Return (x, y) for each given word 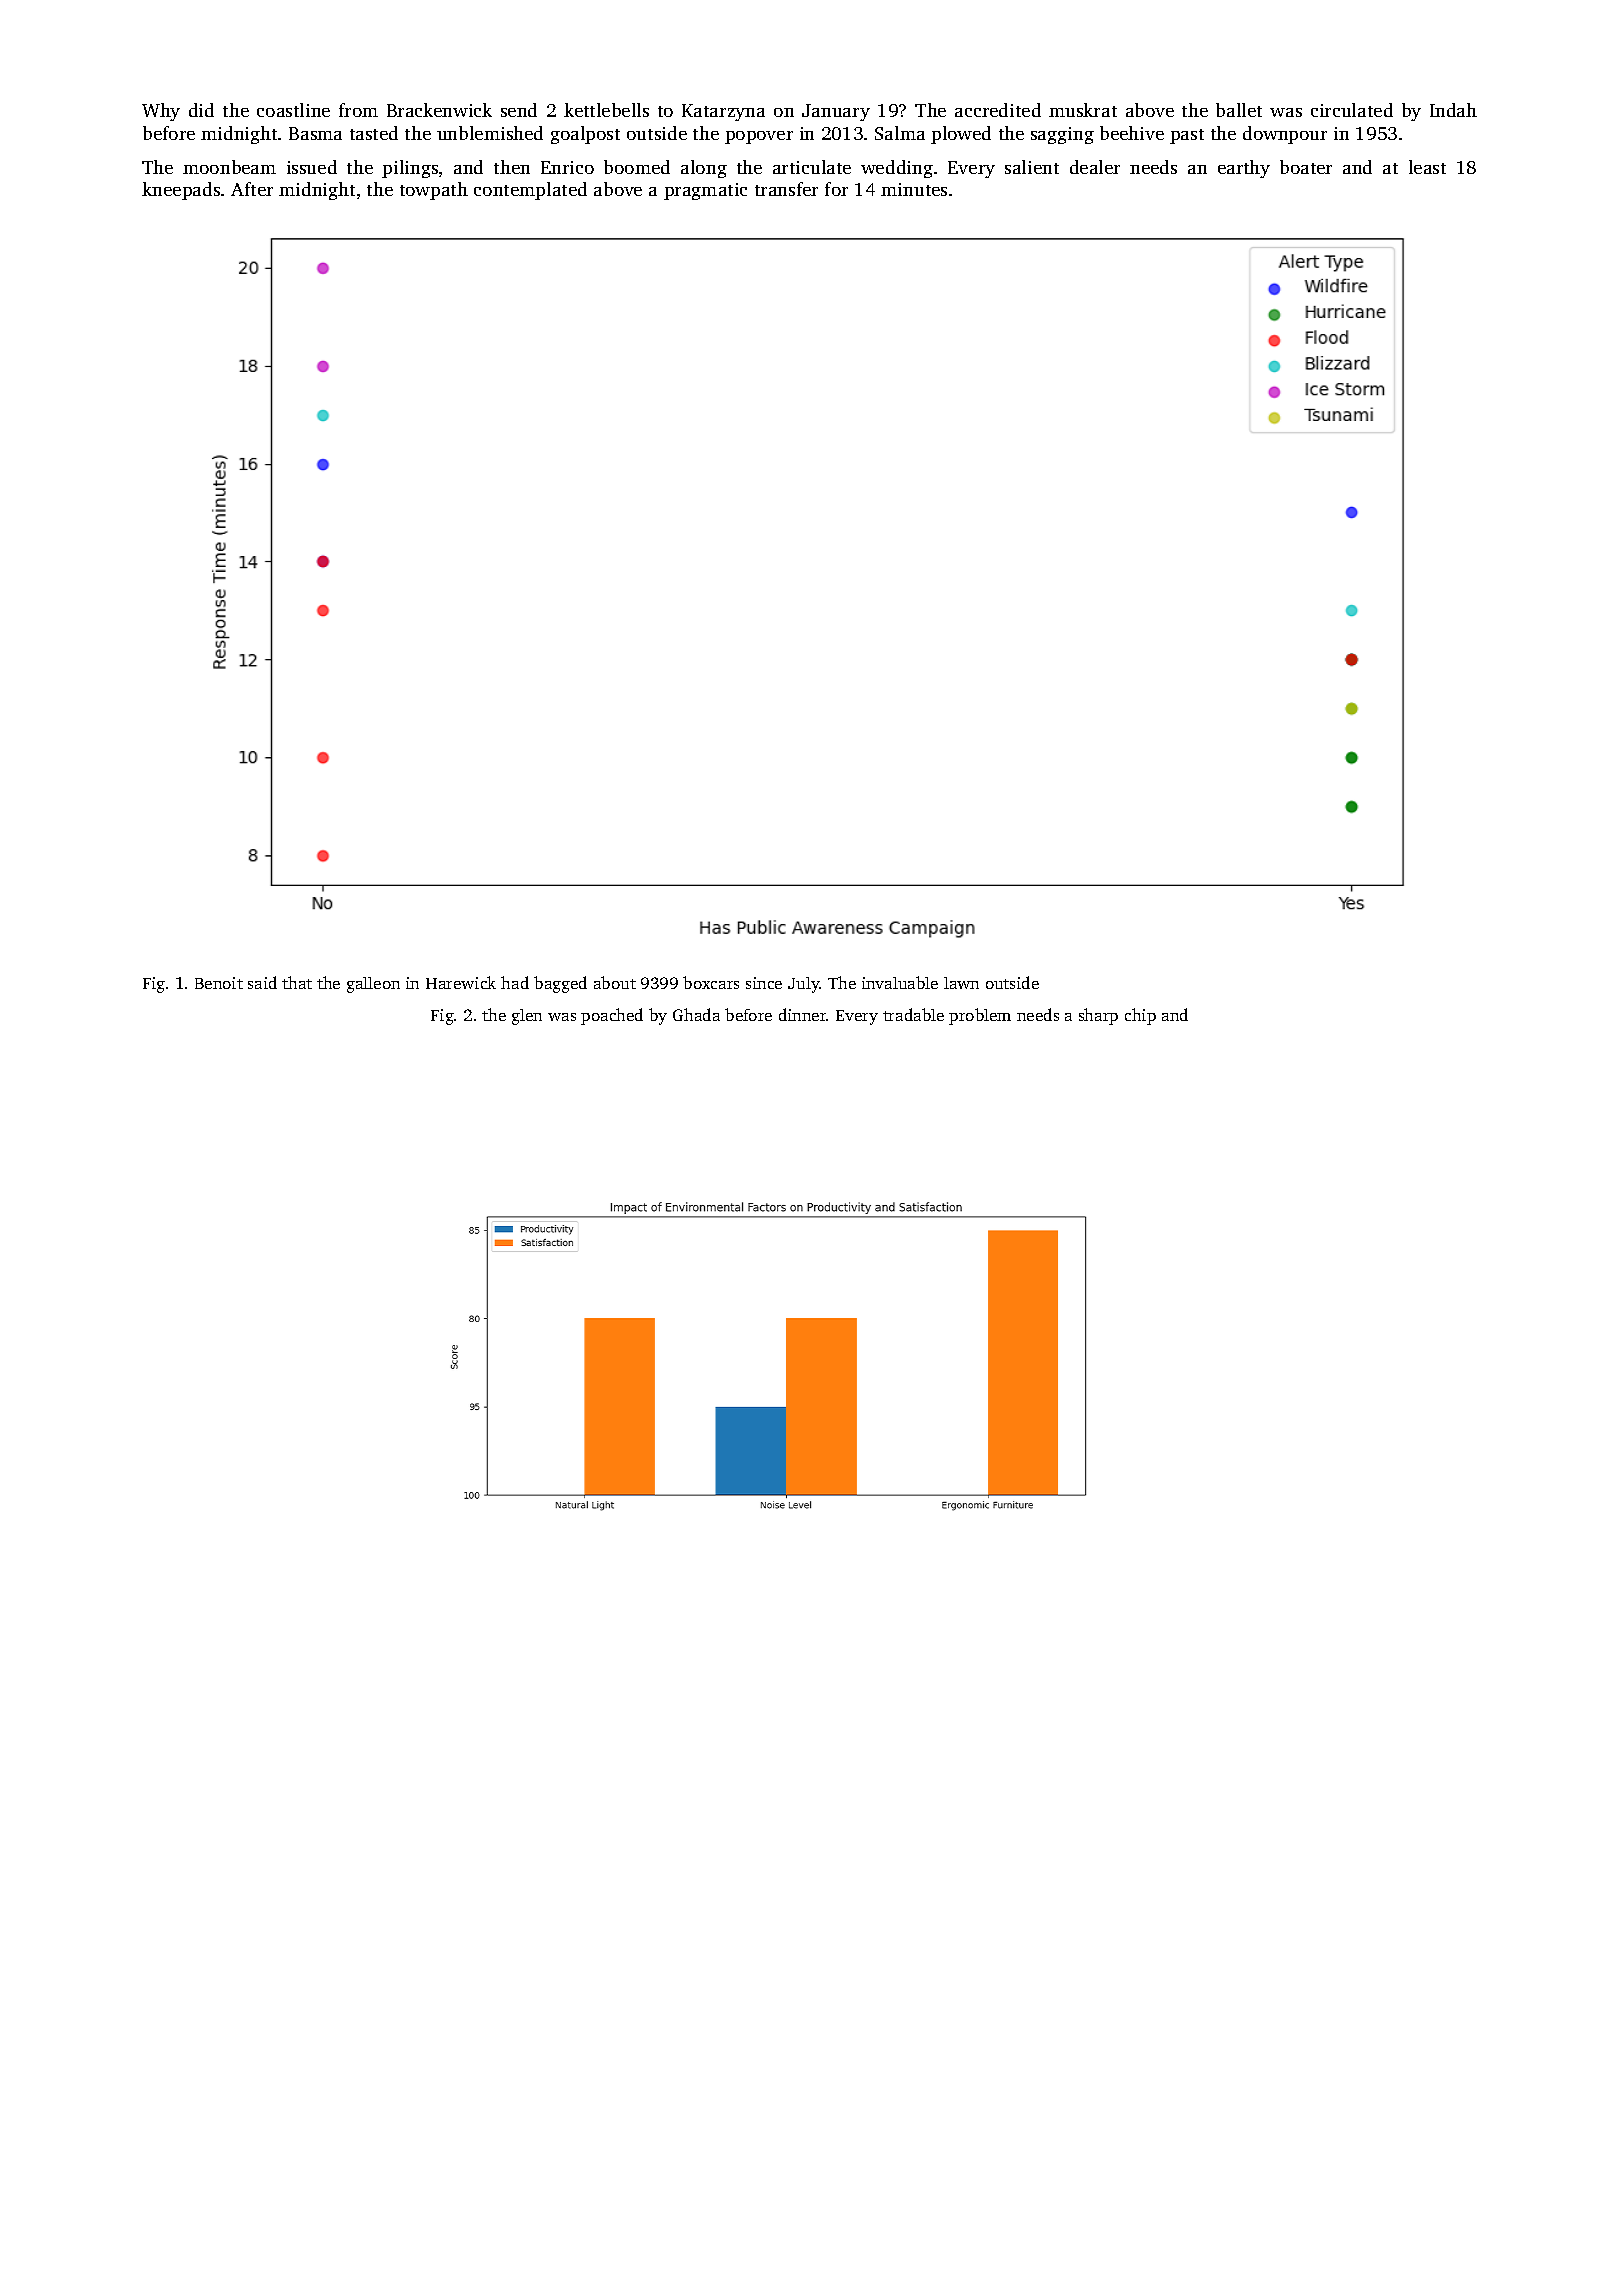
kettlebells (606, 110)
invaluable (900, 982)
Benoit (219, 983)
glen (527, 1017)
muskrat (1083, 110)
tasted (374, 133)
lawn (961, 983)
